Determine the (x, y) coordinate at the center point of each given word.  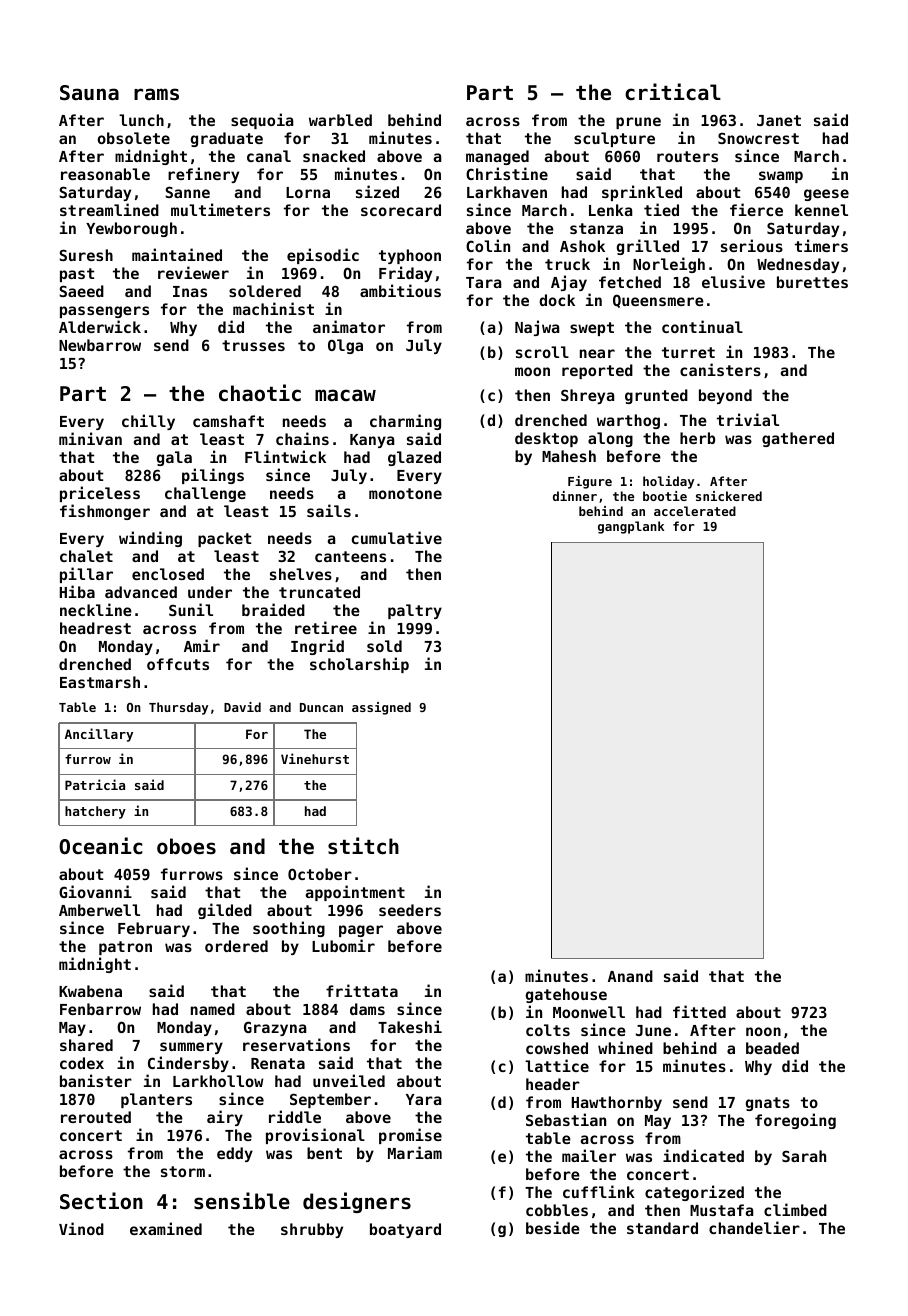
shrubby (312, 1230)
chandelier (754, 1227)
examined (166, 1228)
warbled (340, 120)
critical (673, 91)
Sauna (89, 93)
